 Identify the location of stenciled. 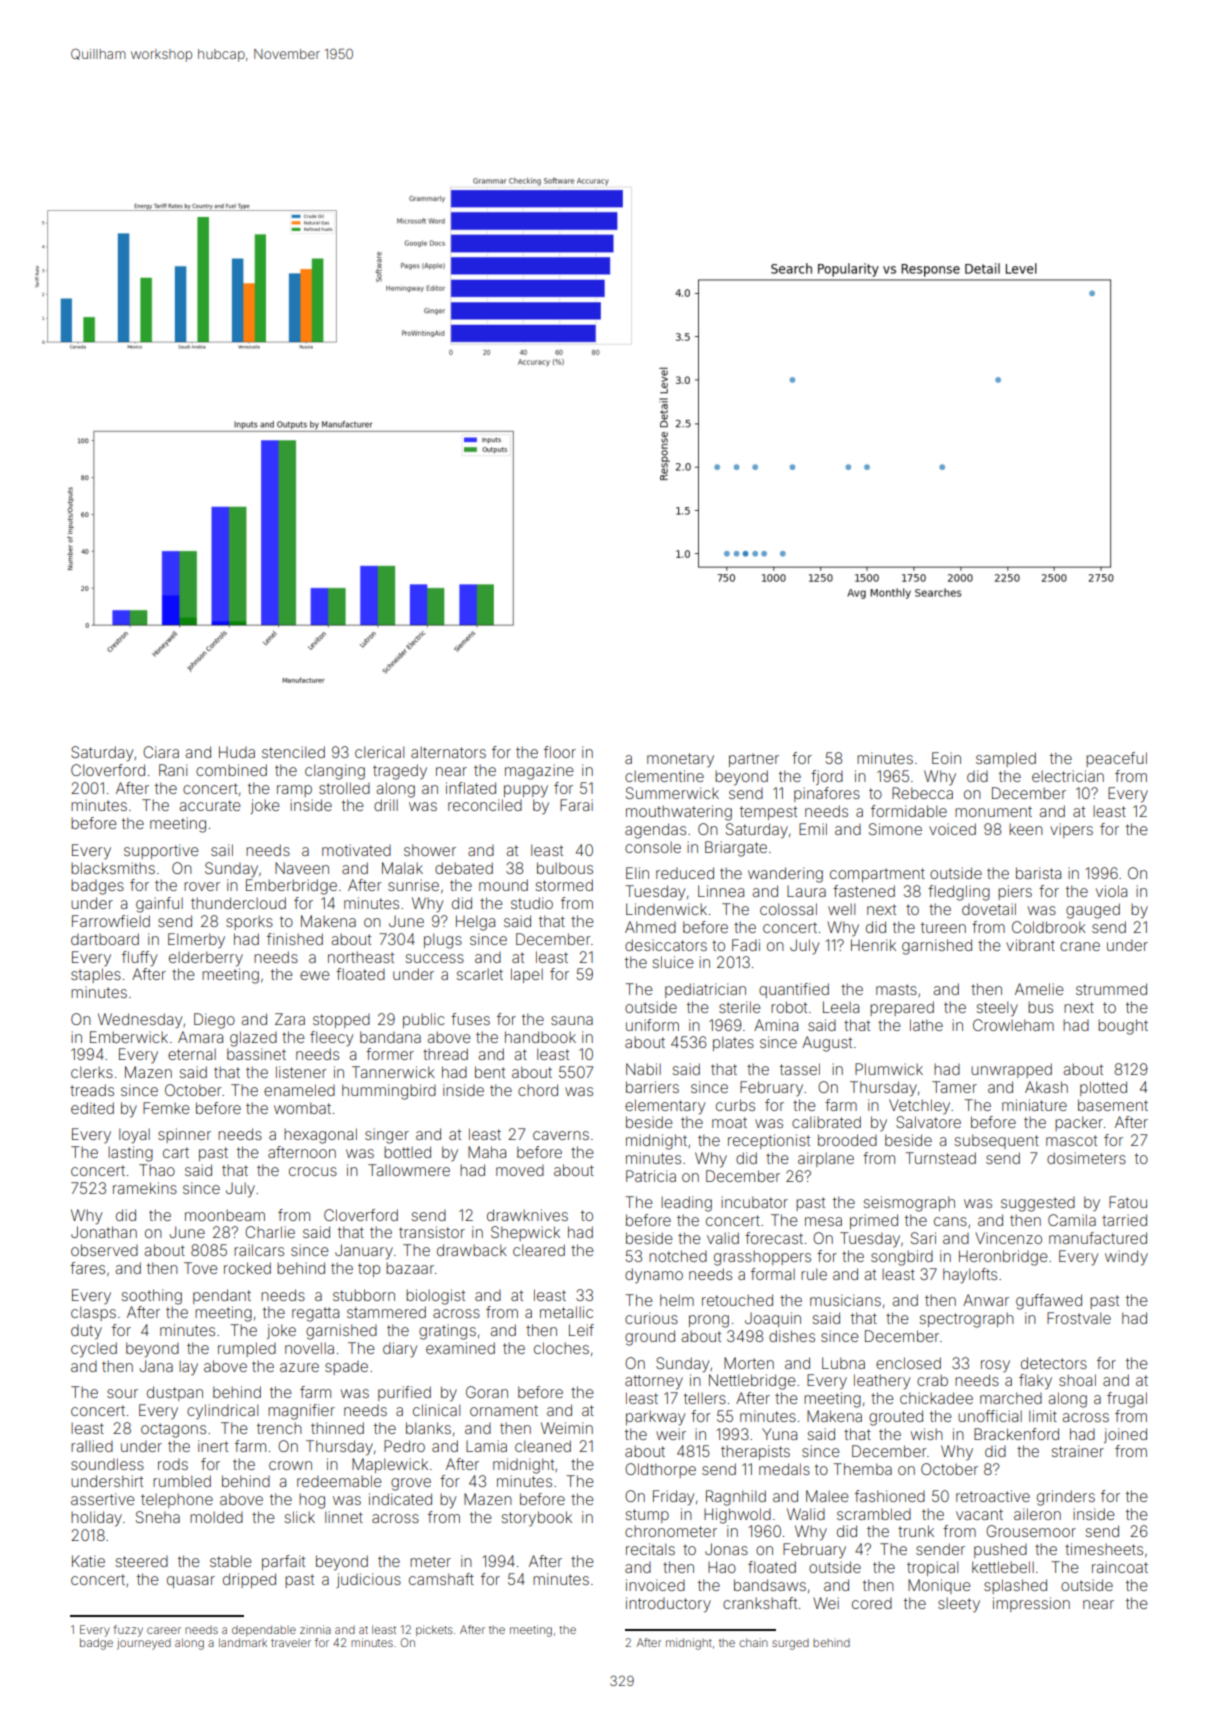
(293, 752).
